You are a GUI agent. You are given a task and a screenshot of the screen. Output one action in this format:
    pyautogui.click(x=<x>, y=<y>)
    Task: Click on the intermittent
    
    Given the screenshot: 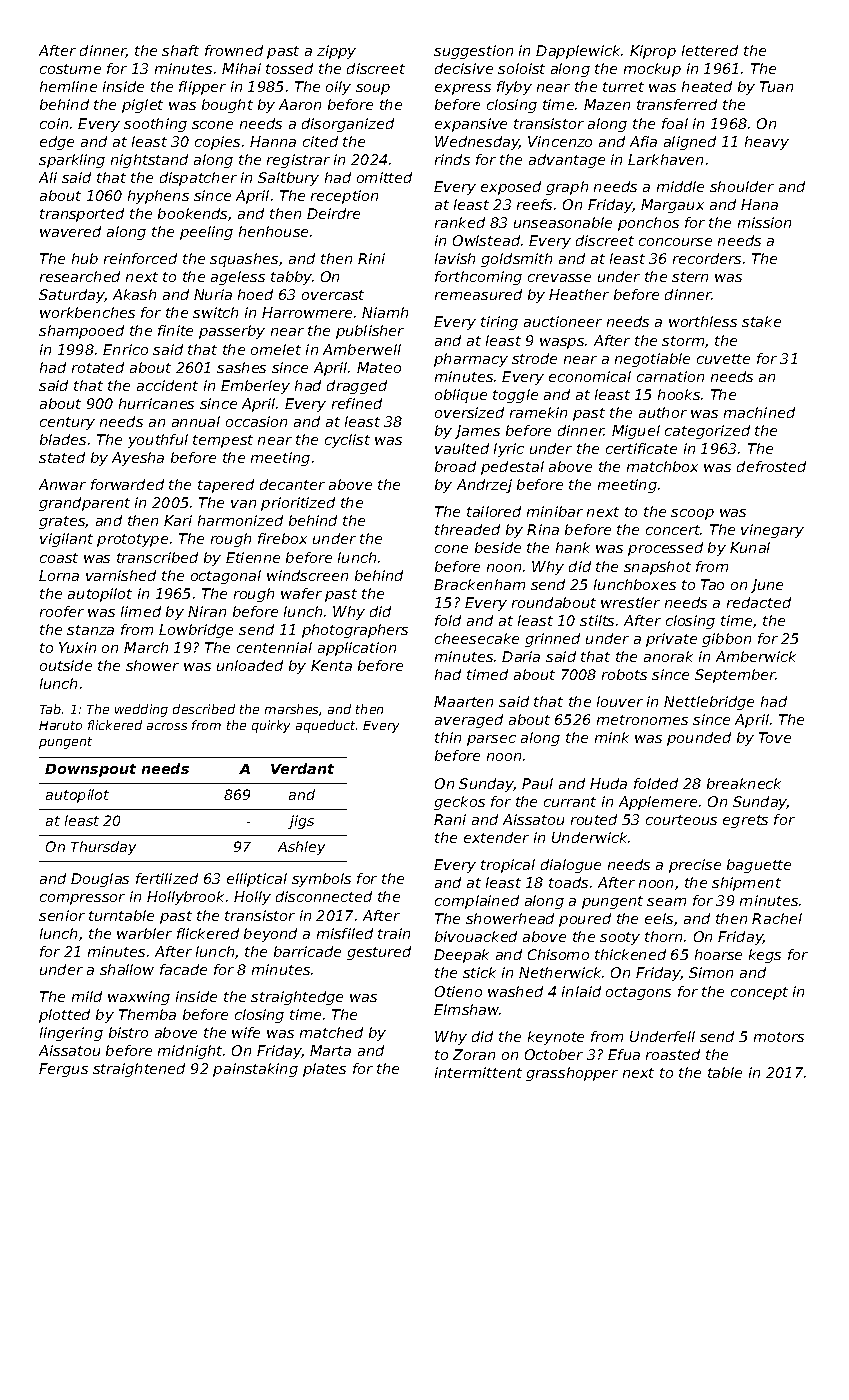 What is the action you would take?
    pyautogui.click(x=478, y=1072)
